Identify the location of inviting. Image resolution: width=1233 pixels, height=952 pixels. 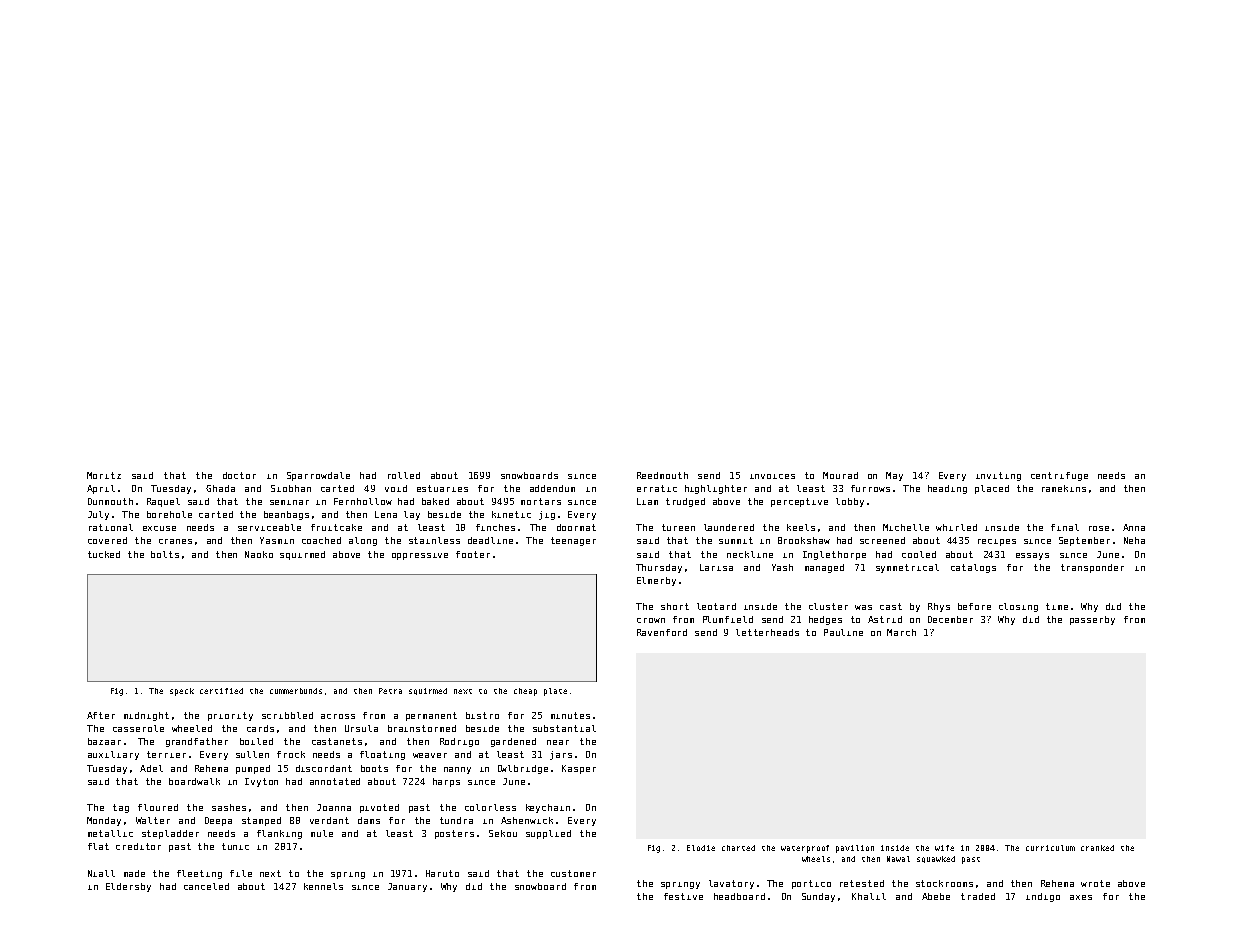
(998, 476).
